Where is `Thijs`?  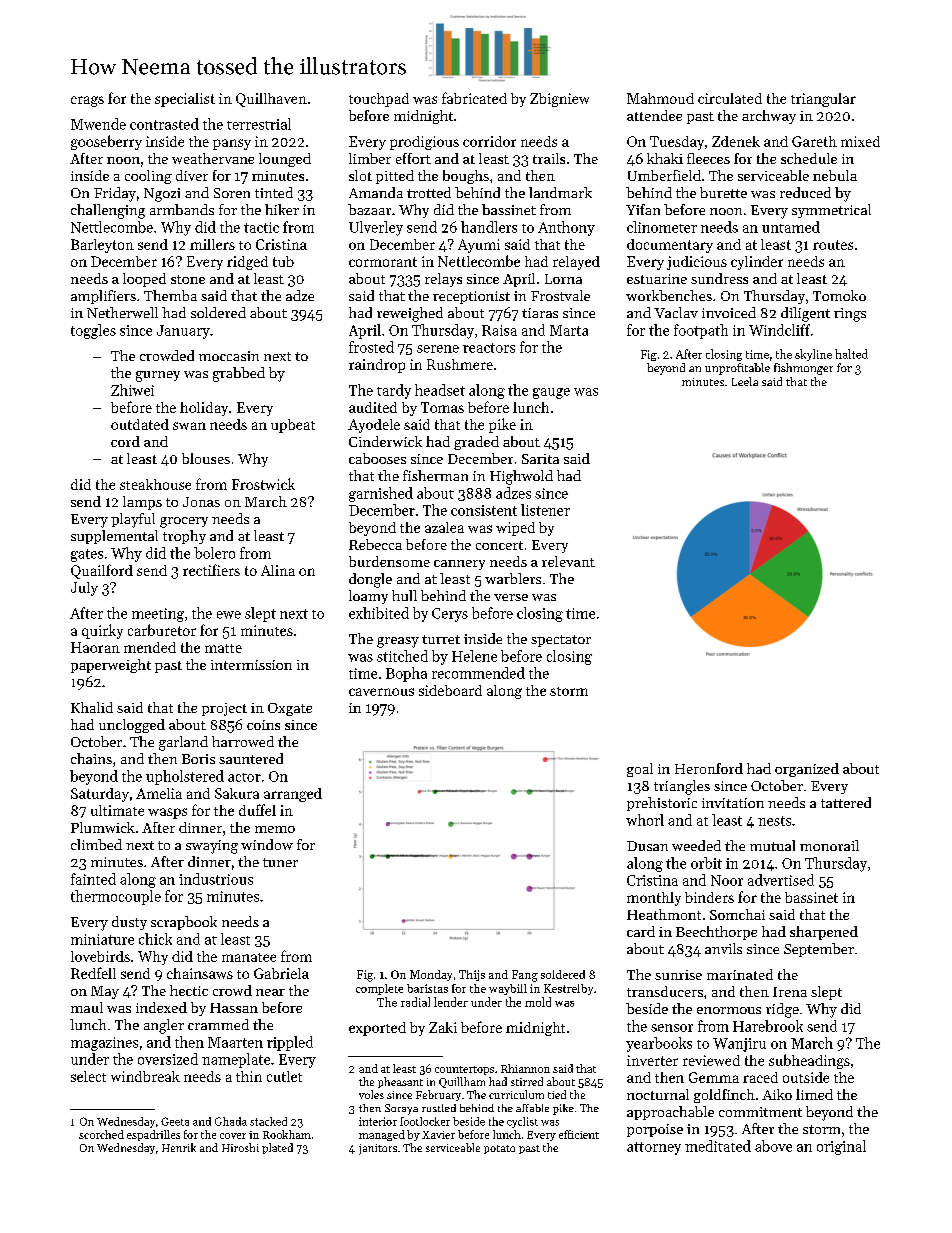 Thijs is located at coordinates (472, 975).
